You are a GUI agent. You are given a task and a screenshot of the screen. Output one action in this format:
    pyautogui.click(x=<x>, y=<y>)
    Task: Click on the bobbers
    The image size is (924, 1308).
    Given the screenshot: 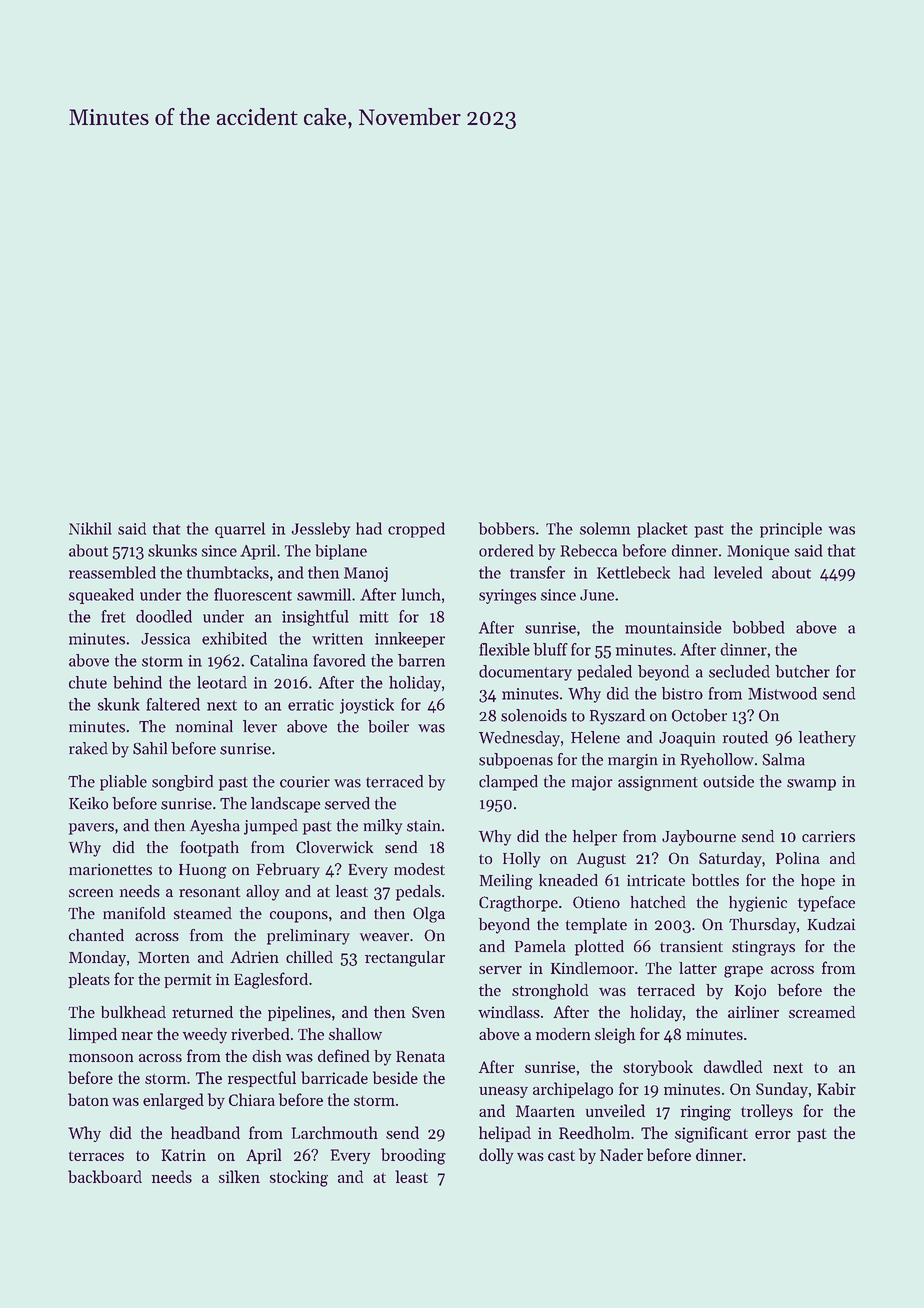 What is the action you would take?
    pyautogui.click(x=507, y=528)
